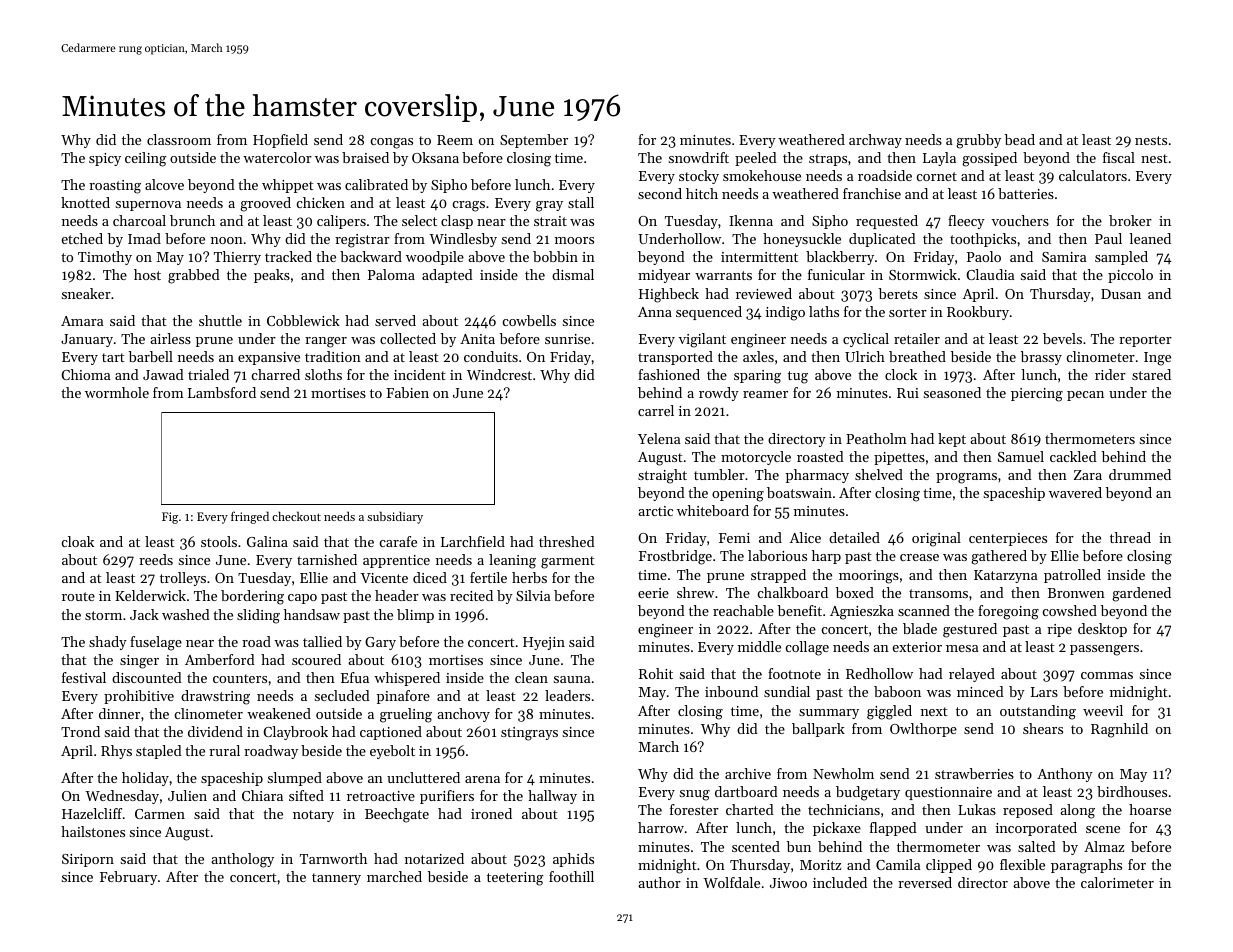 This screenshot has width=1233, height=952. I want to click on centerpieces, so click(1008, 539).
